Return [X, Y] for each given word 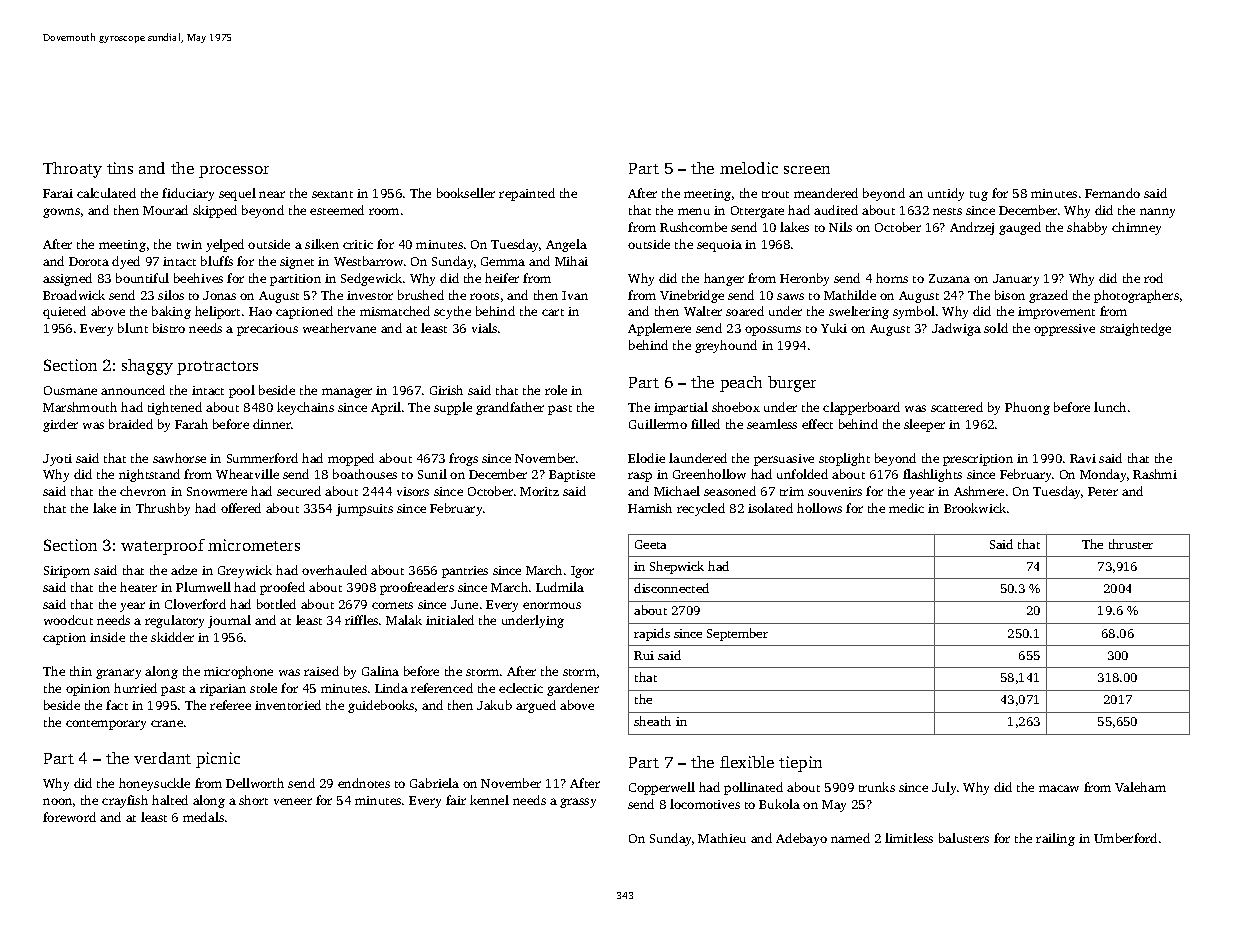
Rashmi [1155, 474]
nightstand [149, 475]
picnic [218, 760]
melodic [749, 168]
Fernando [1112, 193]
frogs [463, 459]
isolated [770, 508]
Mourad [165, 210]
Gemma [503, 261]
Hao [260, 311]
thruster [1131, 544]
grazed [1048, 296]
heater [138, 587]
